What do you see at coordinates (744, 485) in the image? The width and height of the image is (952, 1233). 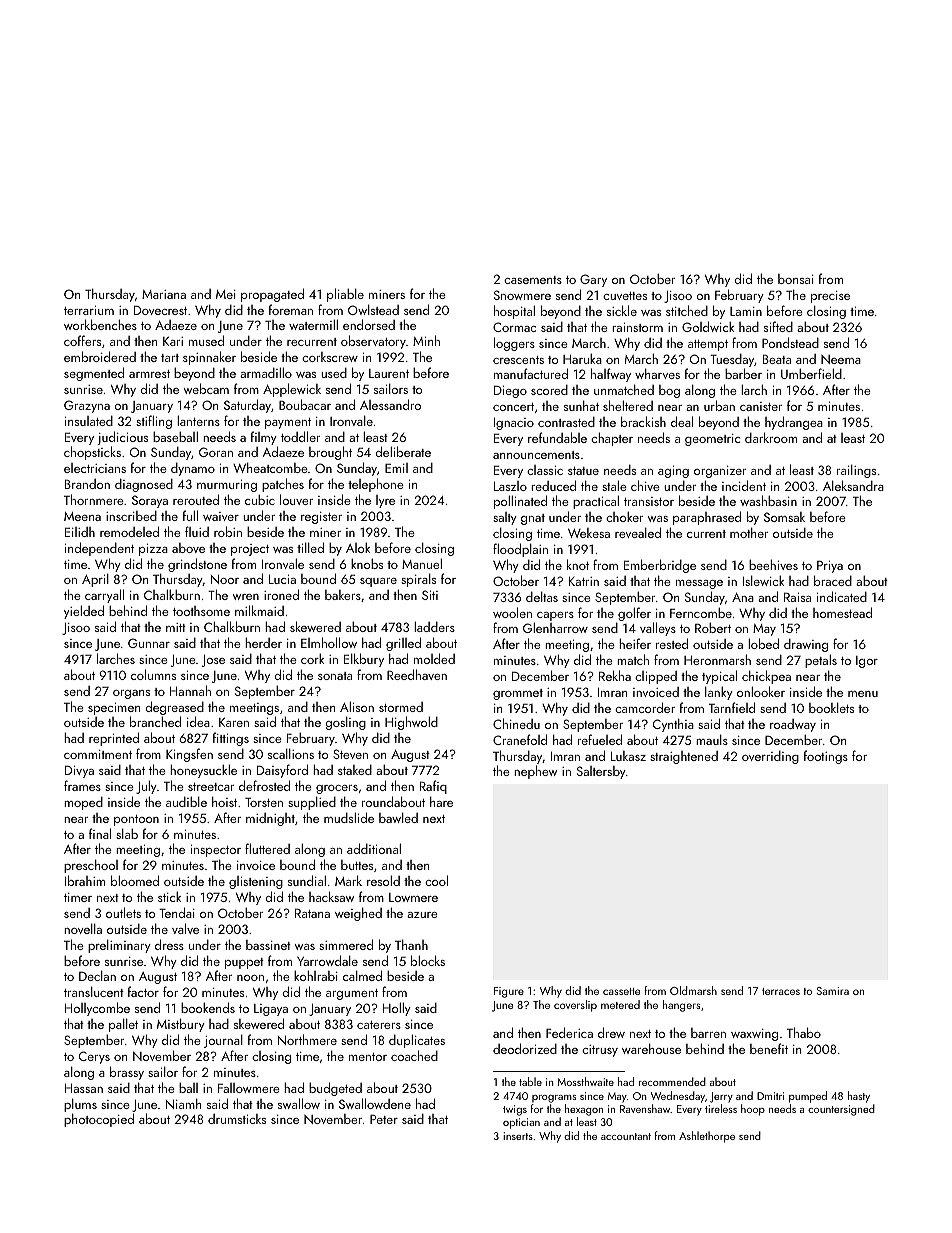 I see `incident` at bounding box center [744, 485].
